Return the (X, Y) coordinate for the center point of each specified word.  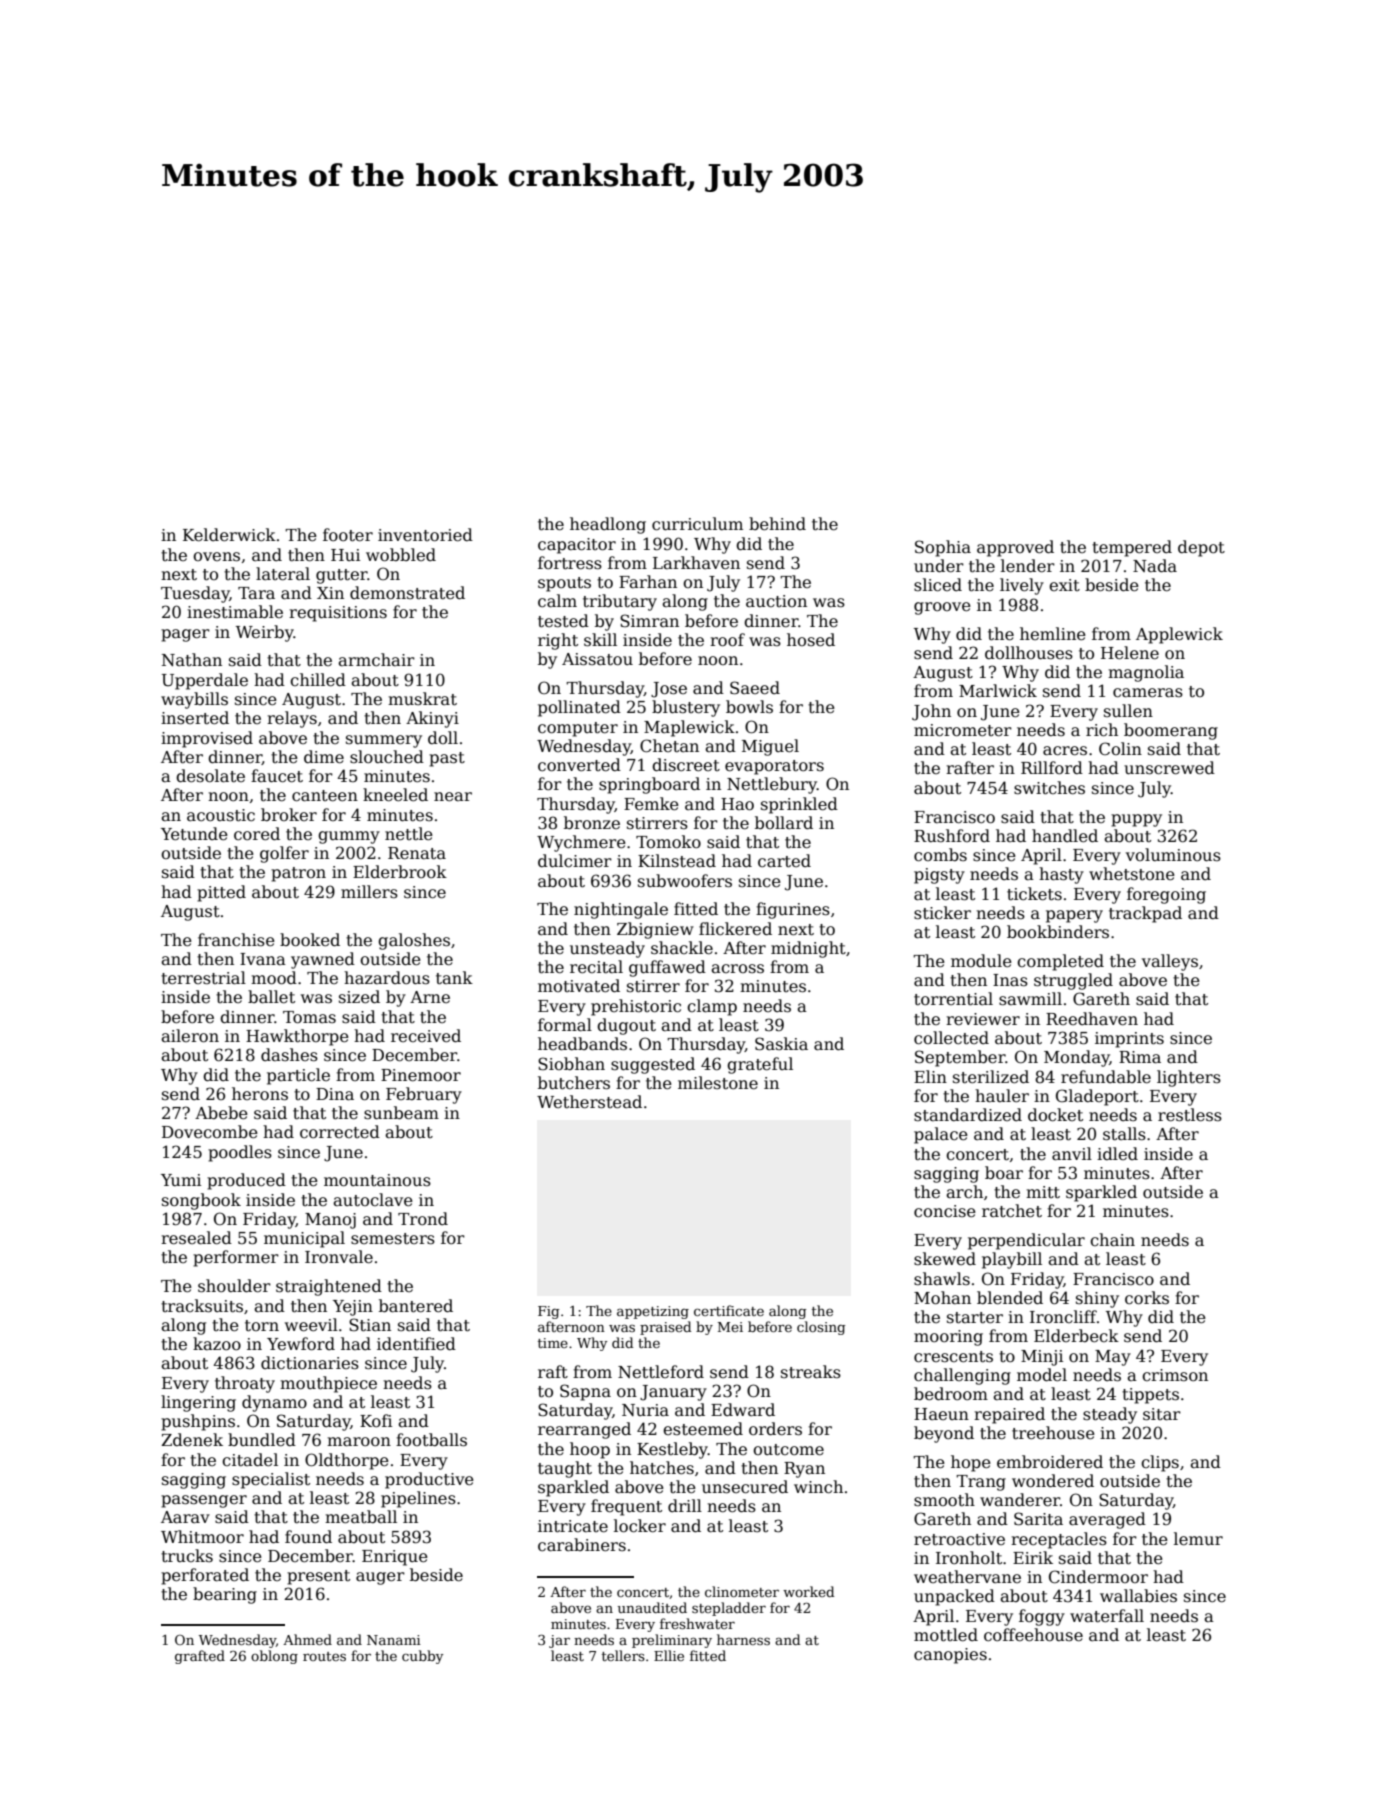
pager (185, 635)
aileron (190, 1035)
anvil (1072, 1154)
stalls (1124, 1134)
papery (1074, 916)
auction (776, 601)
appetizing (653, 1312)
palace (941, 1135)
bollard (784, 823)
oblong (274, 1657)
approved (1015, 548)
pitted (221, 893)
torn (262, 1326)
